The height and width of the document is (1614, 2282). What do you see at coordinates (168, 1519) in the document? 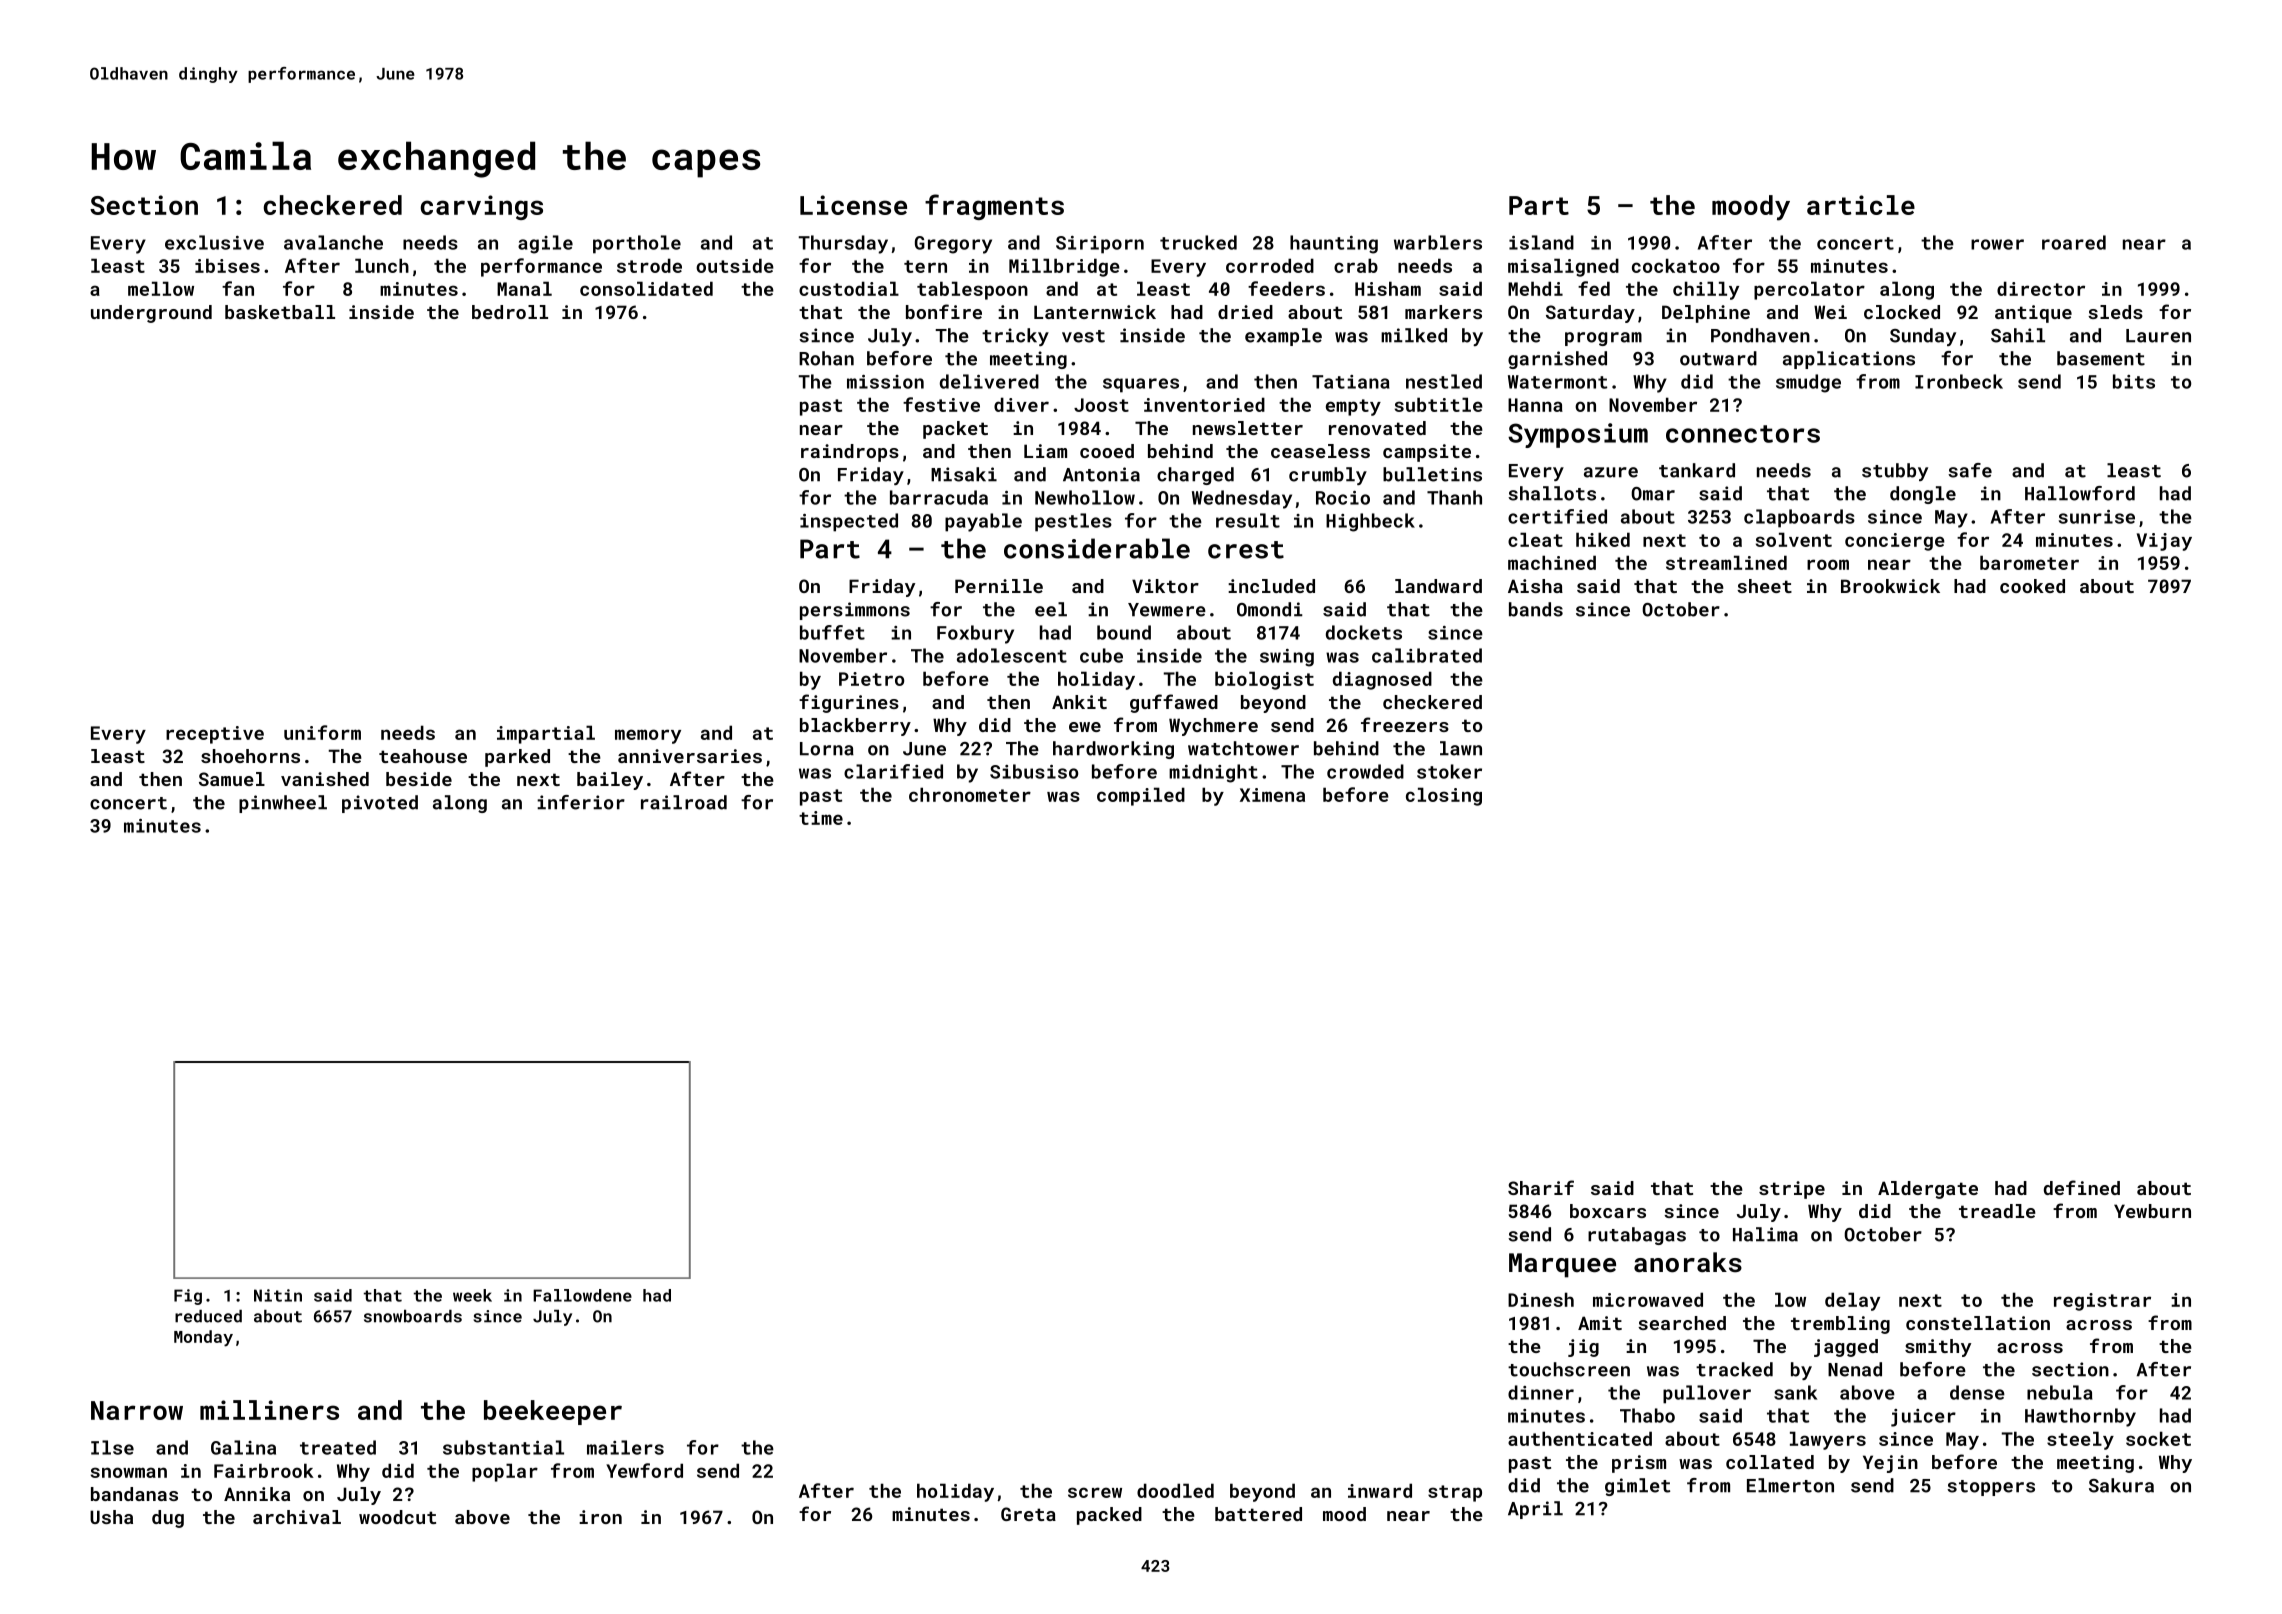
I see `dug` at bounding box center [168, 1519].
